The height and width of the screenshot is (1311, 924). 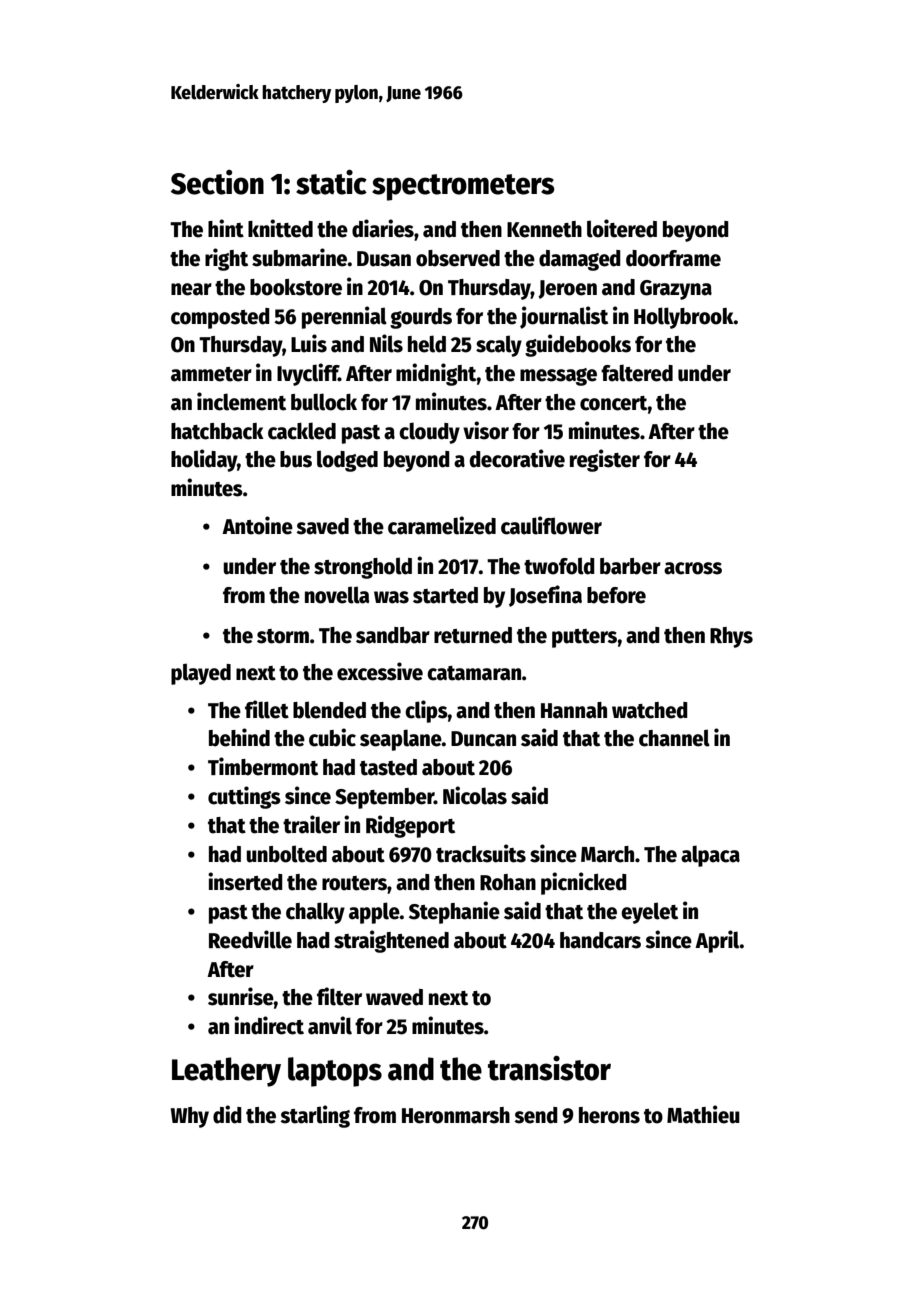 I want to click on Section, so click(x=217, y=182).
